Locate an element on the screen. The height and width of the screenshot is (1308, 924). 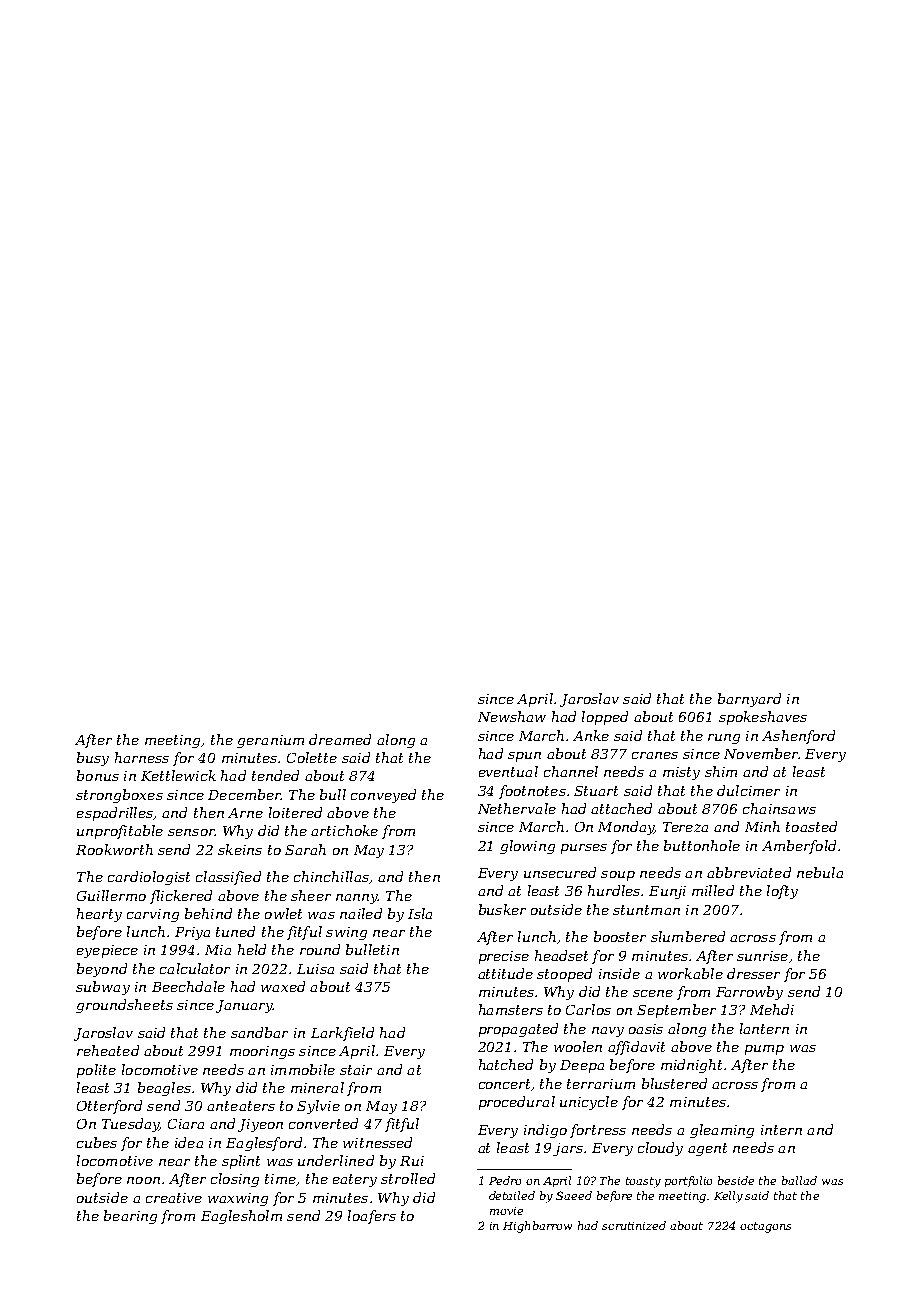
beyond is located at coordinates (102, 970).
